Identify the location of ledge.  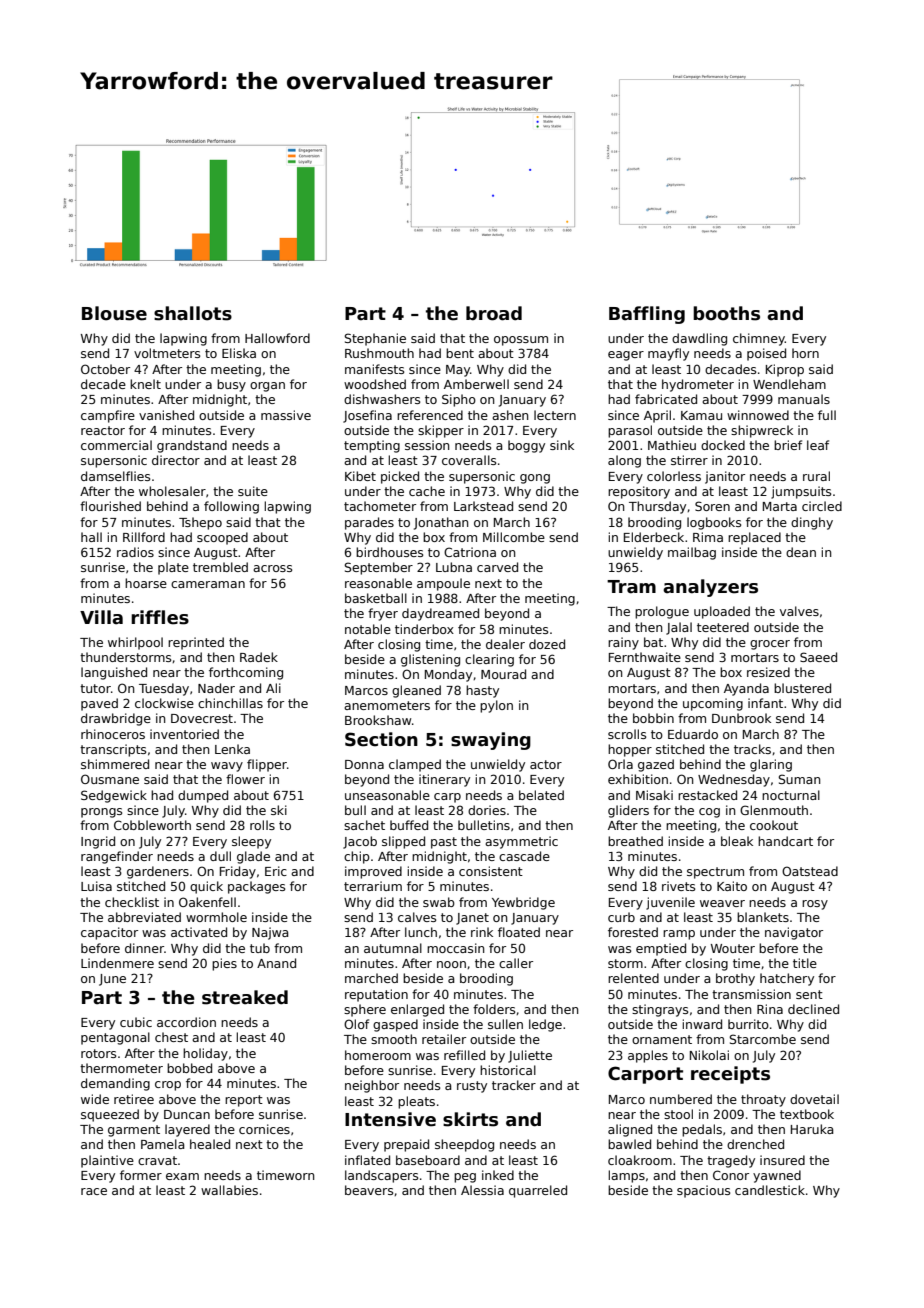
(545, 1025).
